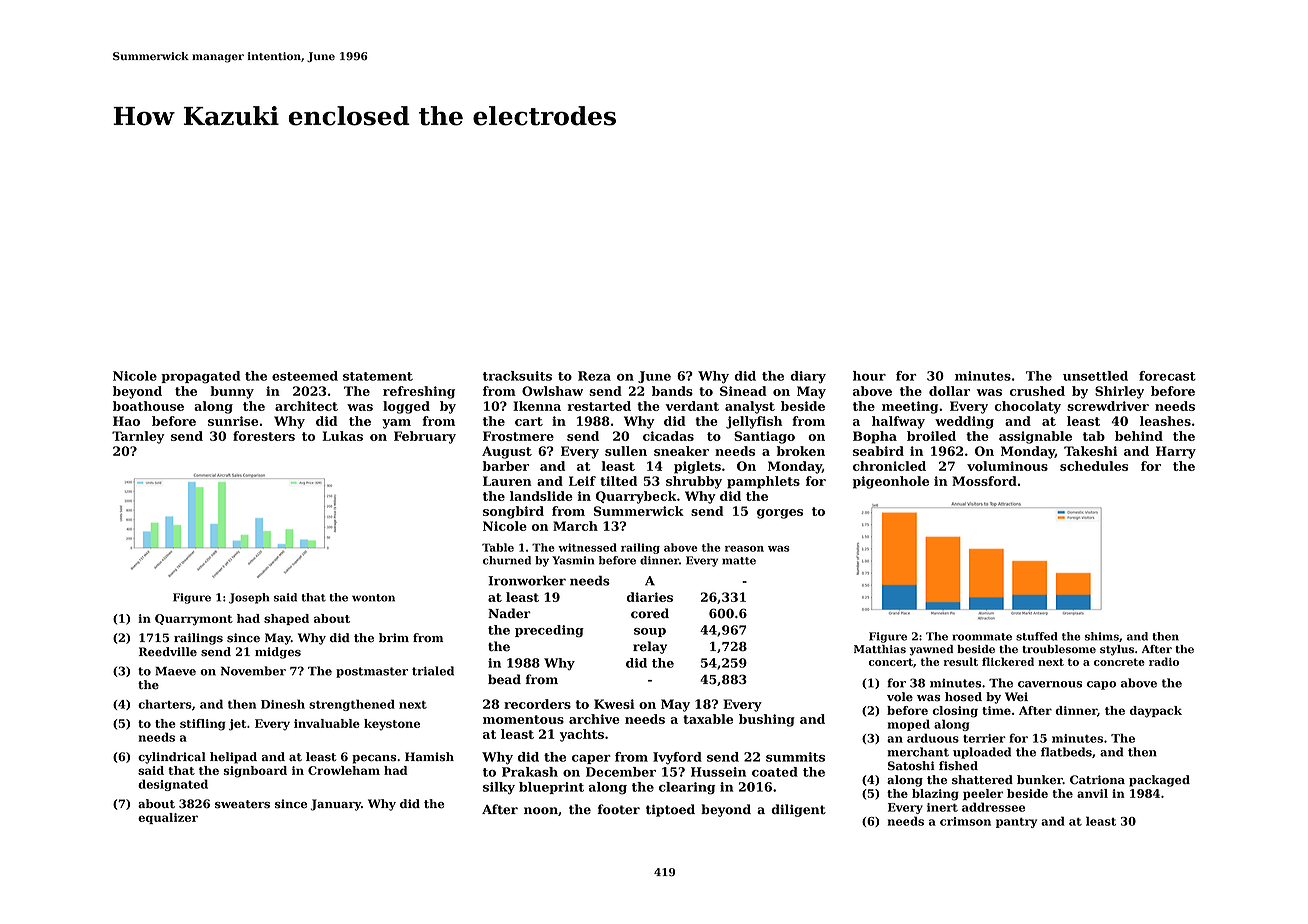  Describe the element at coordinates (372, 672) in the document. I see `postmaster` at that location.
